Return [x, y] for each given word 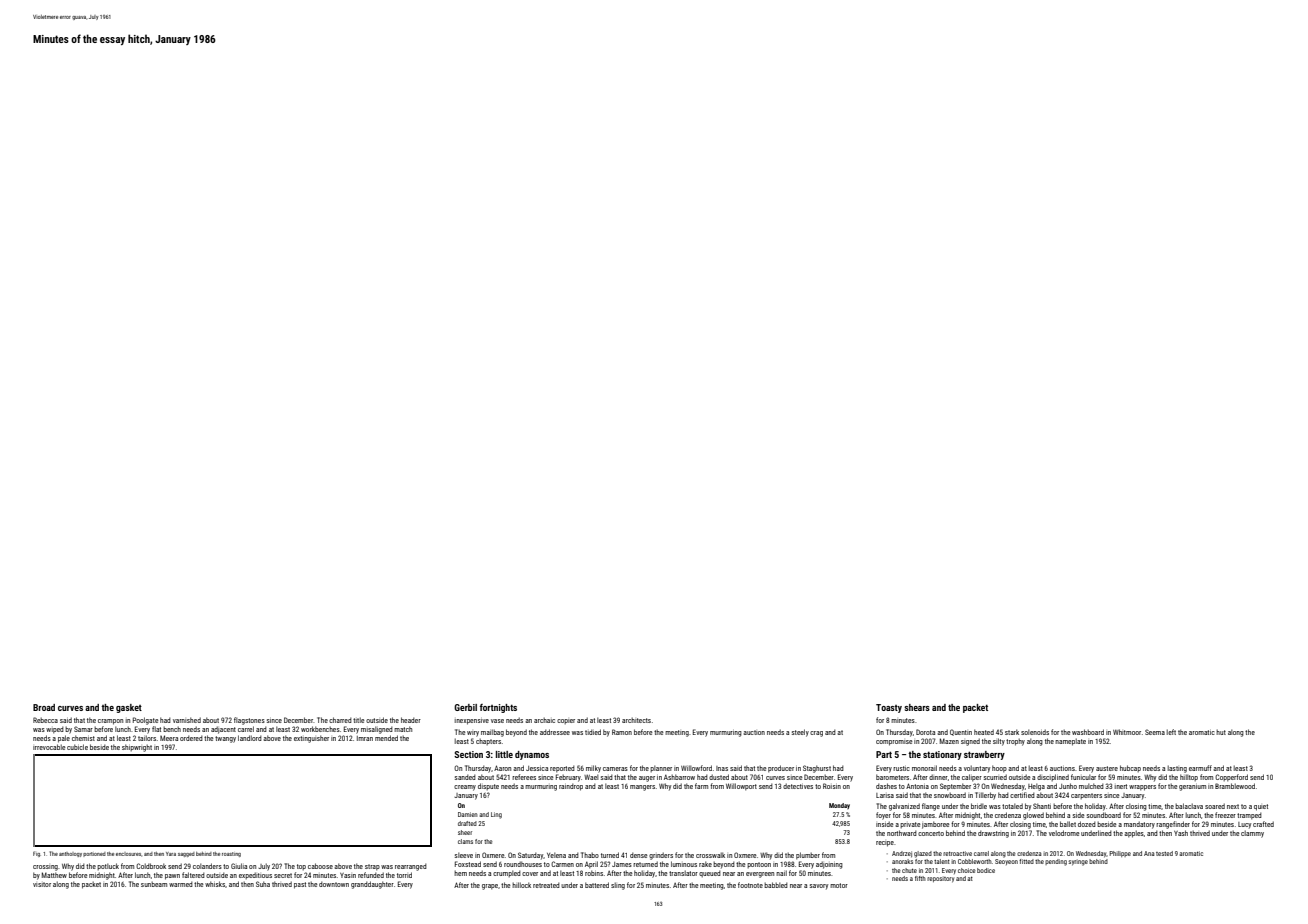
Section [468, 754]
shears [917, 707]
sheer [465, 832]
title [358, 720]
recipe [885, 844]
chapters [488, 741]
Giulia [239, 866]
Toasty [889, 708]
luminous [684, 864]
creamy [465, 788]
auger [647, 779]
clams [465, 841]
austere [1107, 768]
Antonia [917, 786]
